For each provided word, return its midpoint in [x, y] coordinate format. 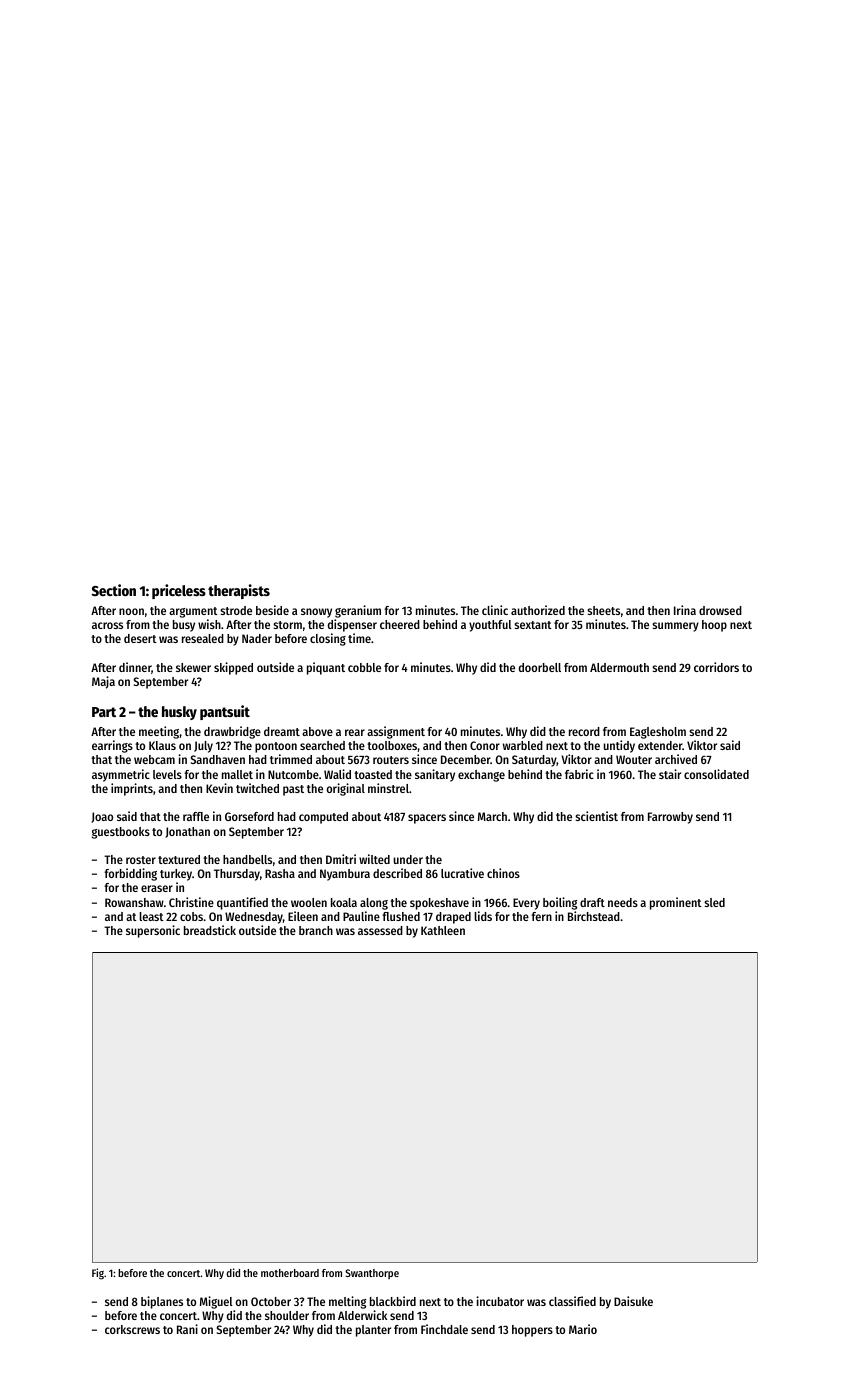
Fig [98, 1274]
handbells [247, 859]
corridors [716, 667]
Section [114, 590]
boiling [560, 903]
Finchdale [444, 1329]
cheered [400, 624]
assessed [380, 930]
